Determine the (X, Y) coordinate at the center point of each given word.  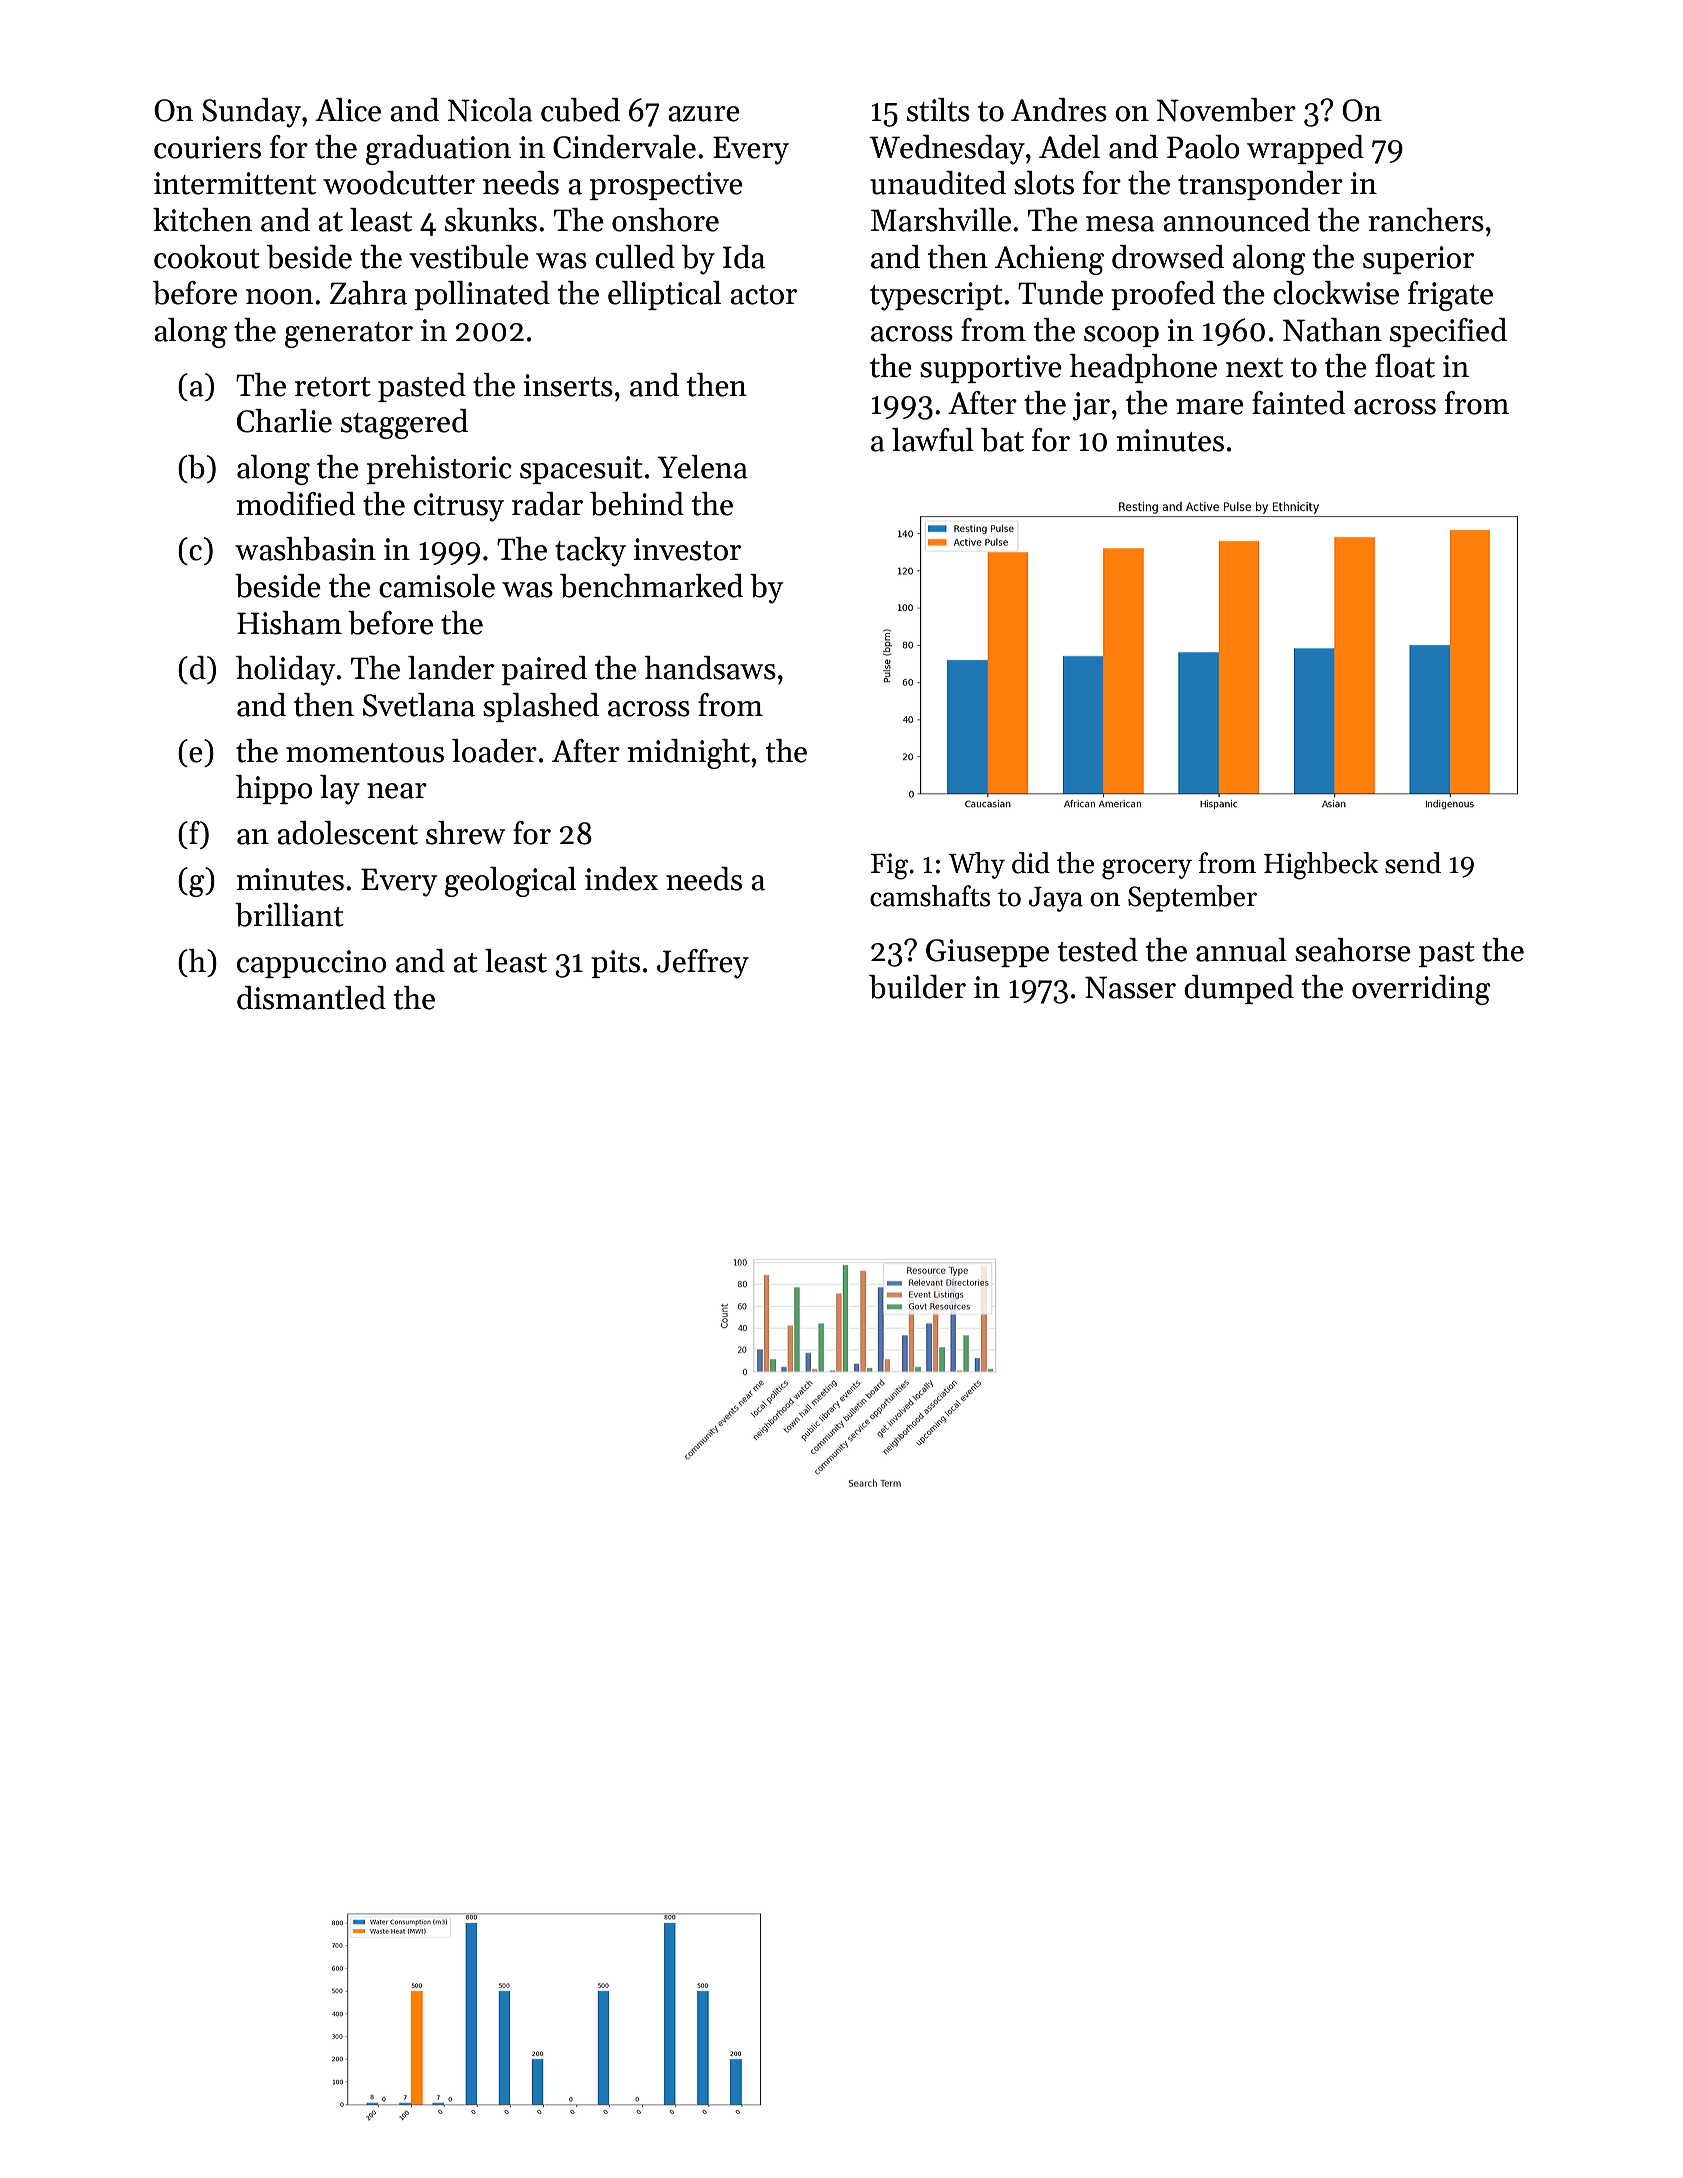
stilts (938, 110)
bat (1002, 440)
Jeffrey (703, 964)
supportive (991, 369)
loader (494, 751)
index (621, 879)
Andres (1059, 110)
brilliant (289, 915)
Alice (348, 110)
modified (296, 504)
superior (1418, 260)
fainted (1298, 403)
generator (349, 335)
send (1413, 863)
